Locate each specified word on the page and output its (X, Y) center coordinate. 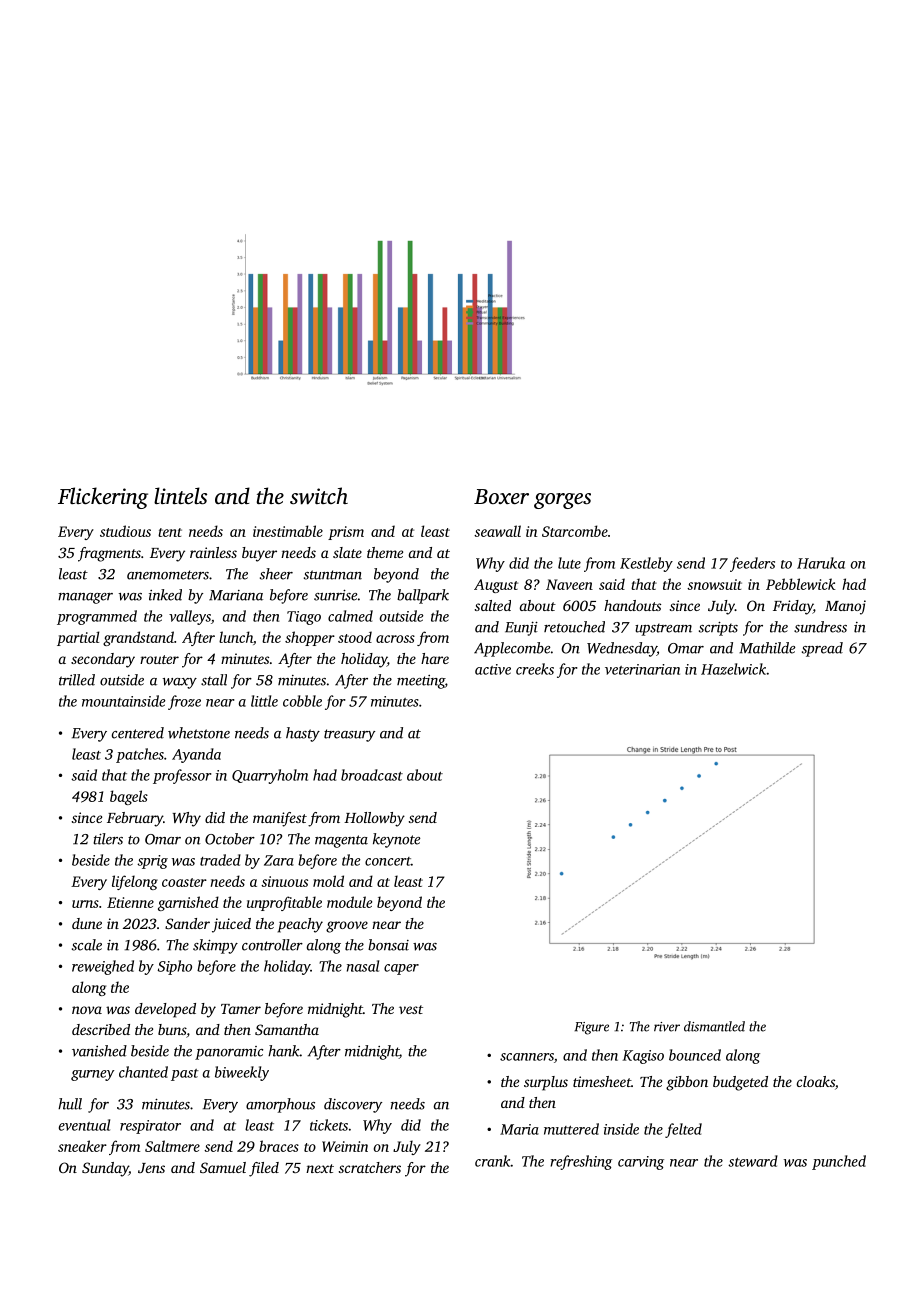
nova (87, 1010)
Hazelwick (733, 669)
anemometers (168, 575)
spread (822, 649)
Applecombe (512, 649)
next (320, 1168)
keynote (397, 840)
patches (140, 755)
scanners (527, 1057)
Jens (151, 1168)
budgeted (740, 1083)
